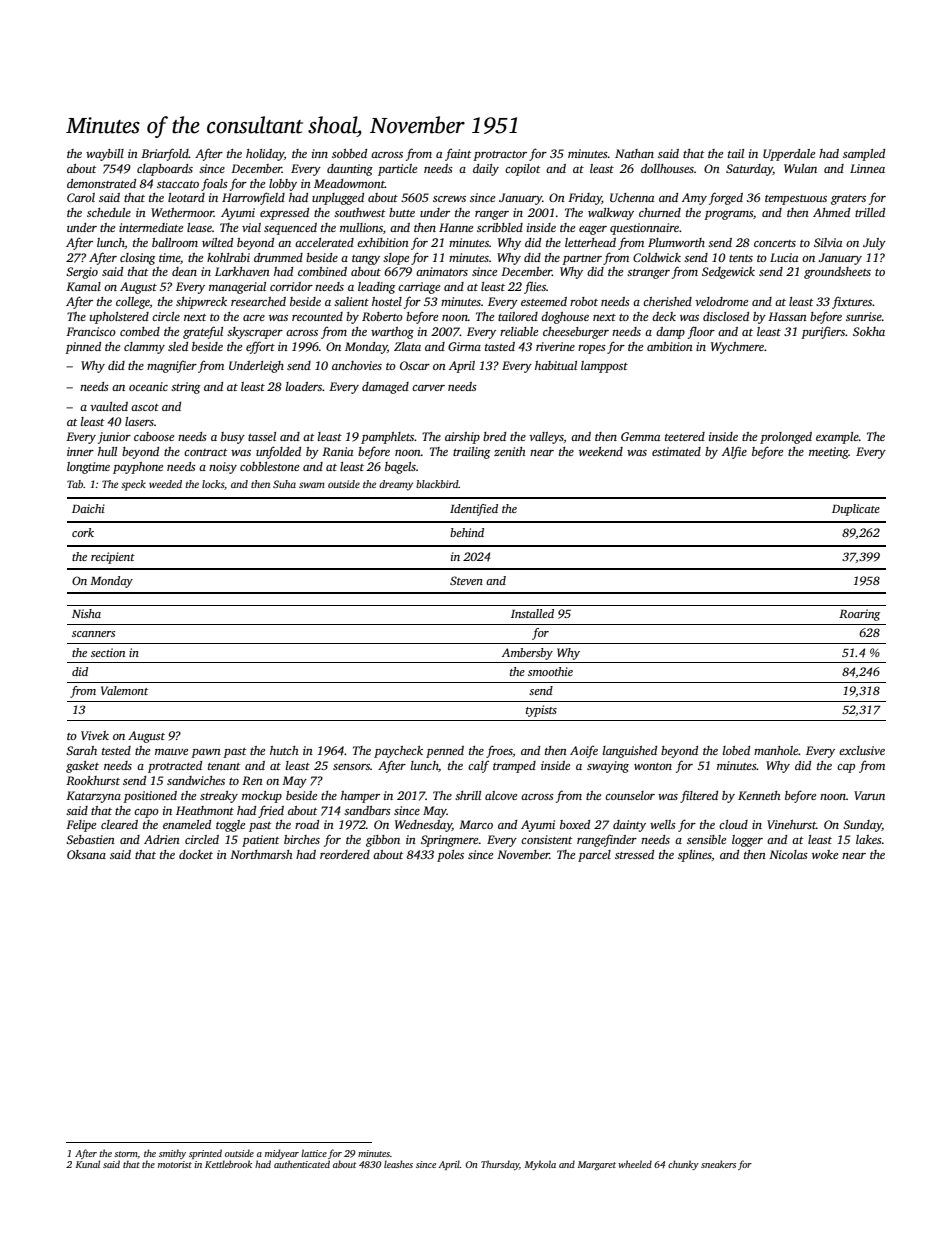 Image resolution: width=952 pixels, height=1233 pixels. What do you see at coordinates (634, 153) in the screenshot?
I see `Nathan` at bounding box center [634, 153].
